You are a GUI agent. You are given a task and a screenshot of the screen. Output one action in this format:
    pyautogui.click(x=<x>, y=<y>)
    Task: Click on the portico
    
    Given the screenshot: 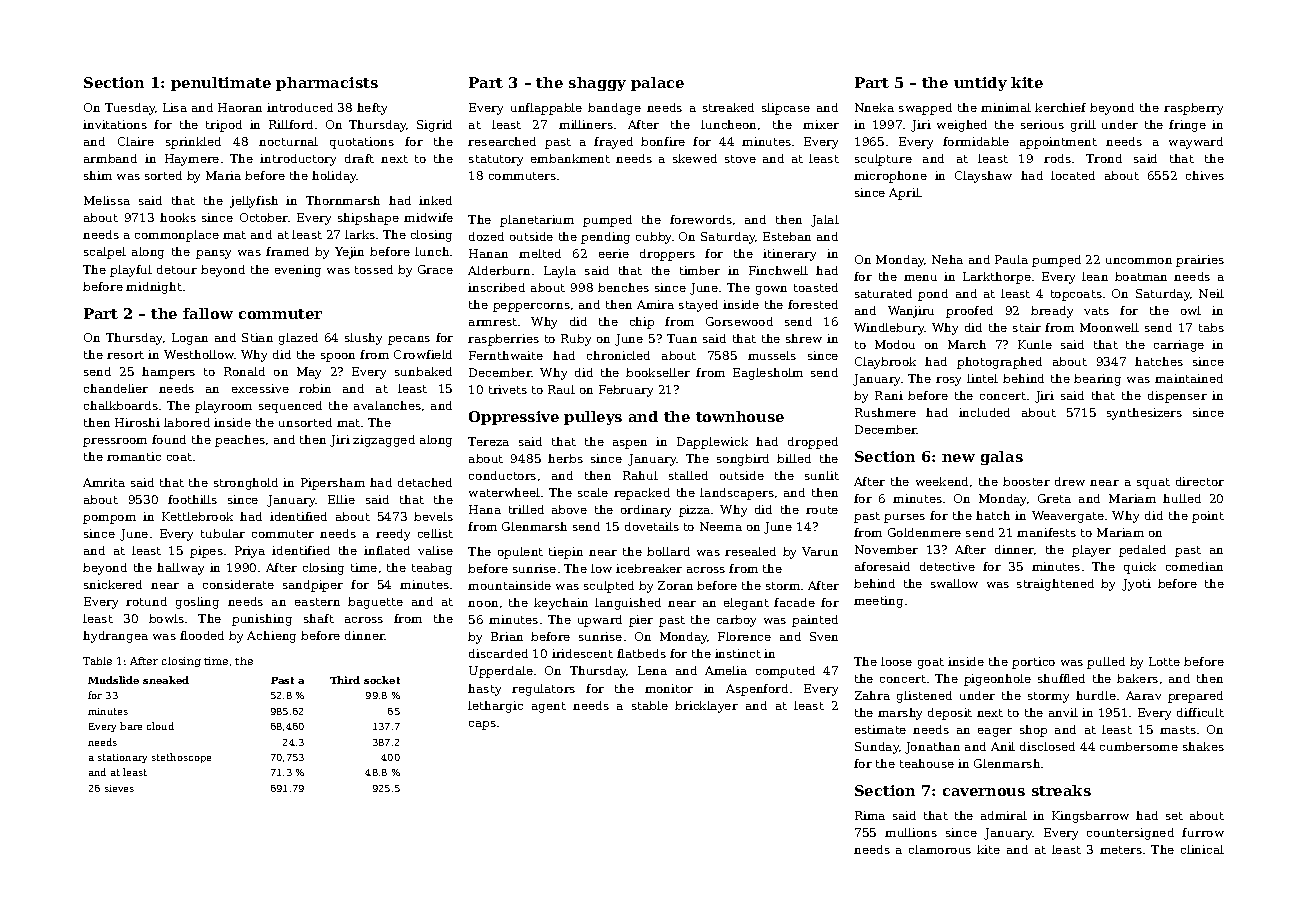 What is the action you would take?
    pyautogui.click(x=1033, y=663)
